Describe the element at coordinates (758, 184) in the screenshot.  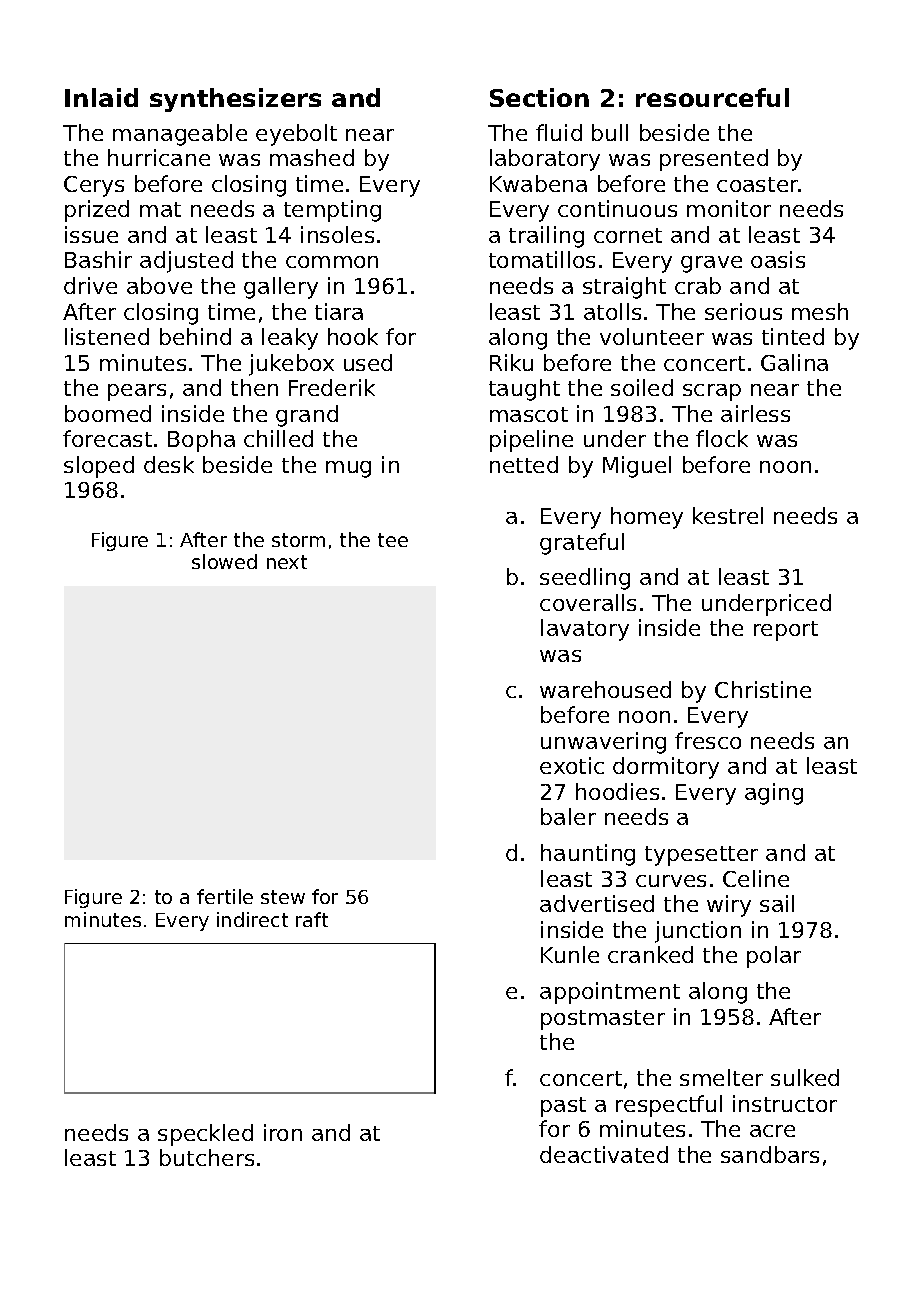
I see `coaster` at that location.
